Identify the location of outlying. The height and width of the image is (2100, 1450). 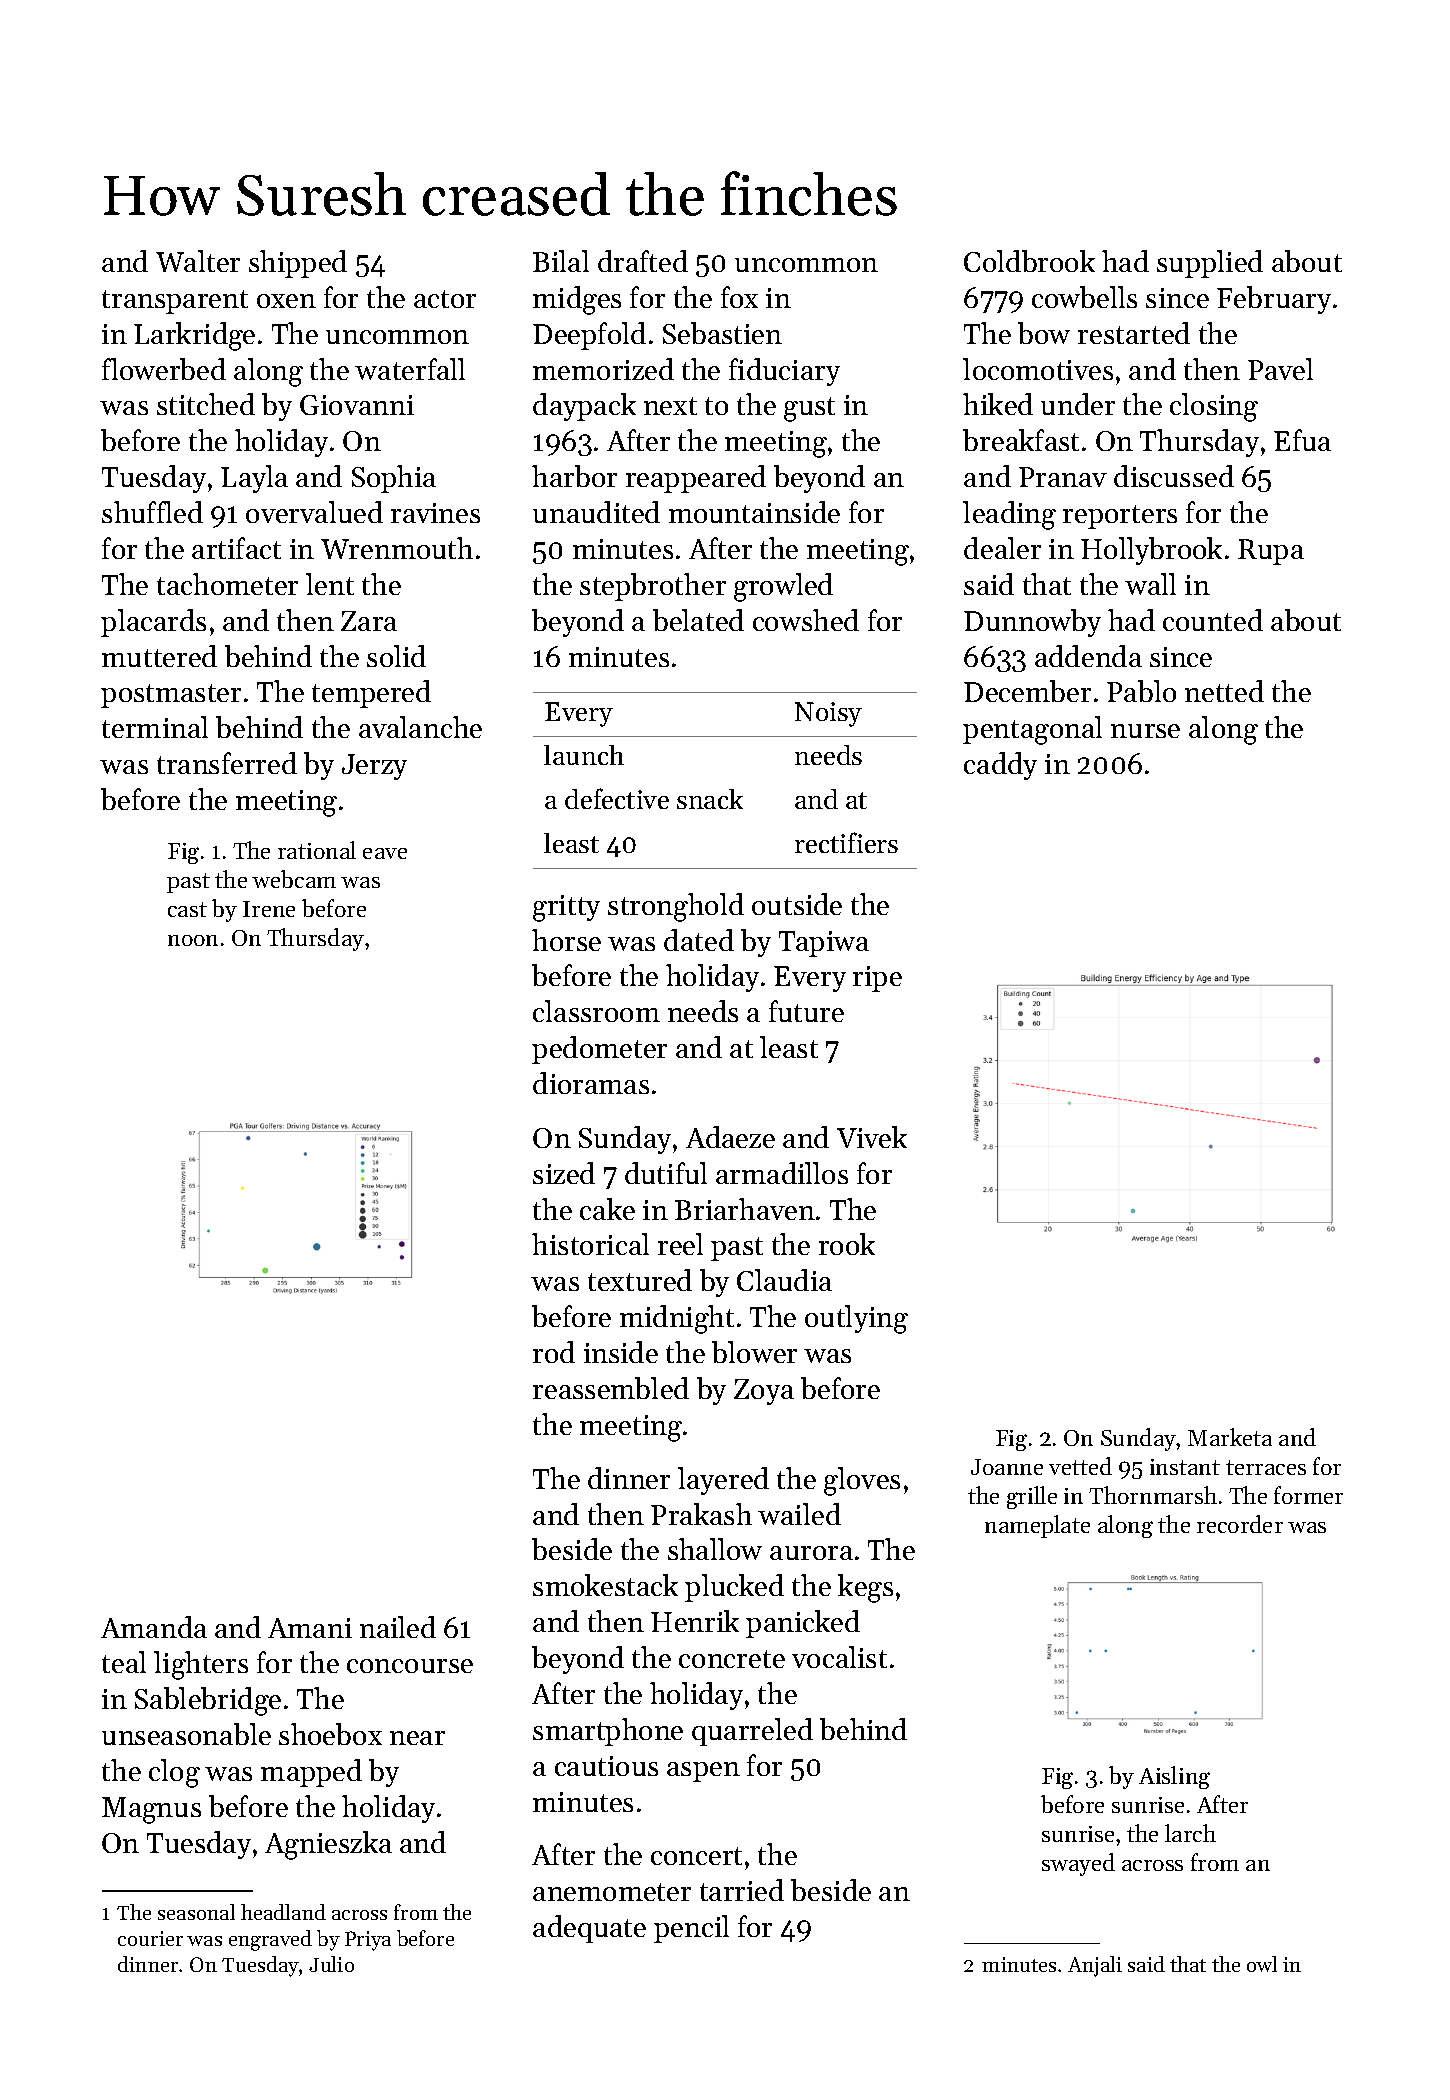
(856, 1319).
